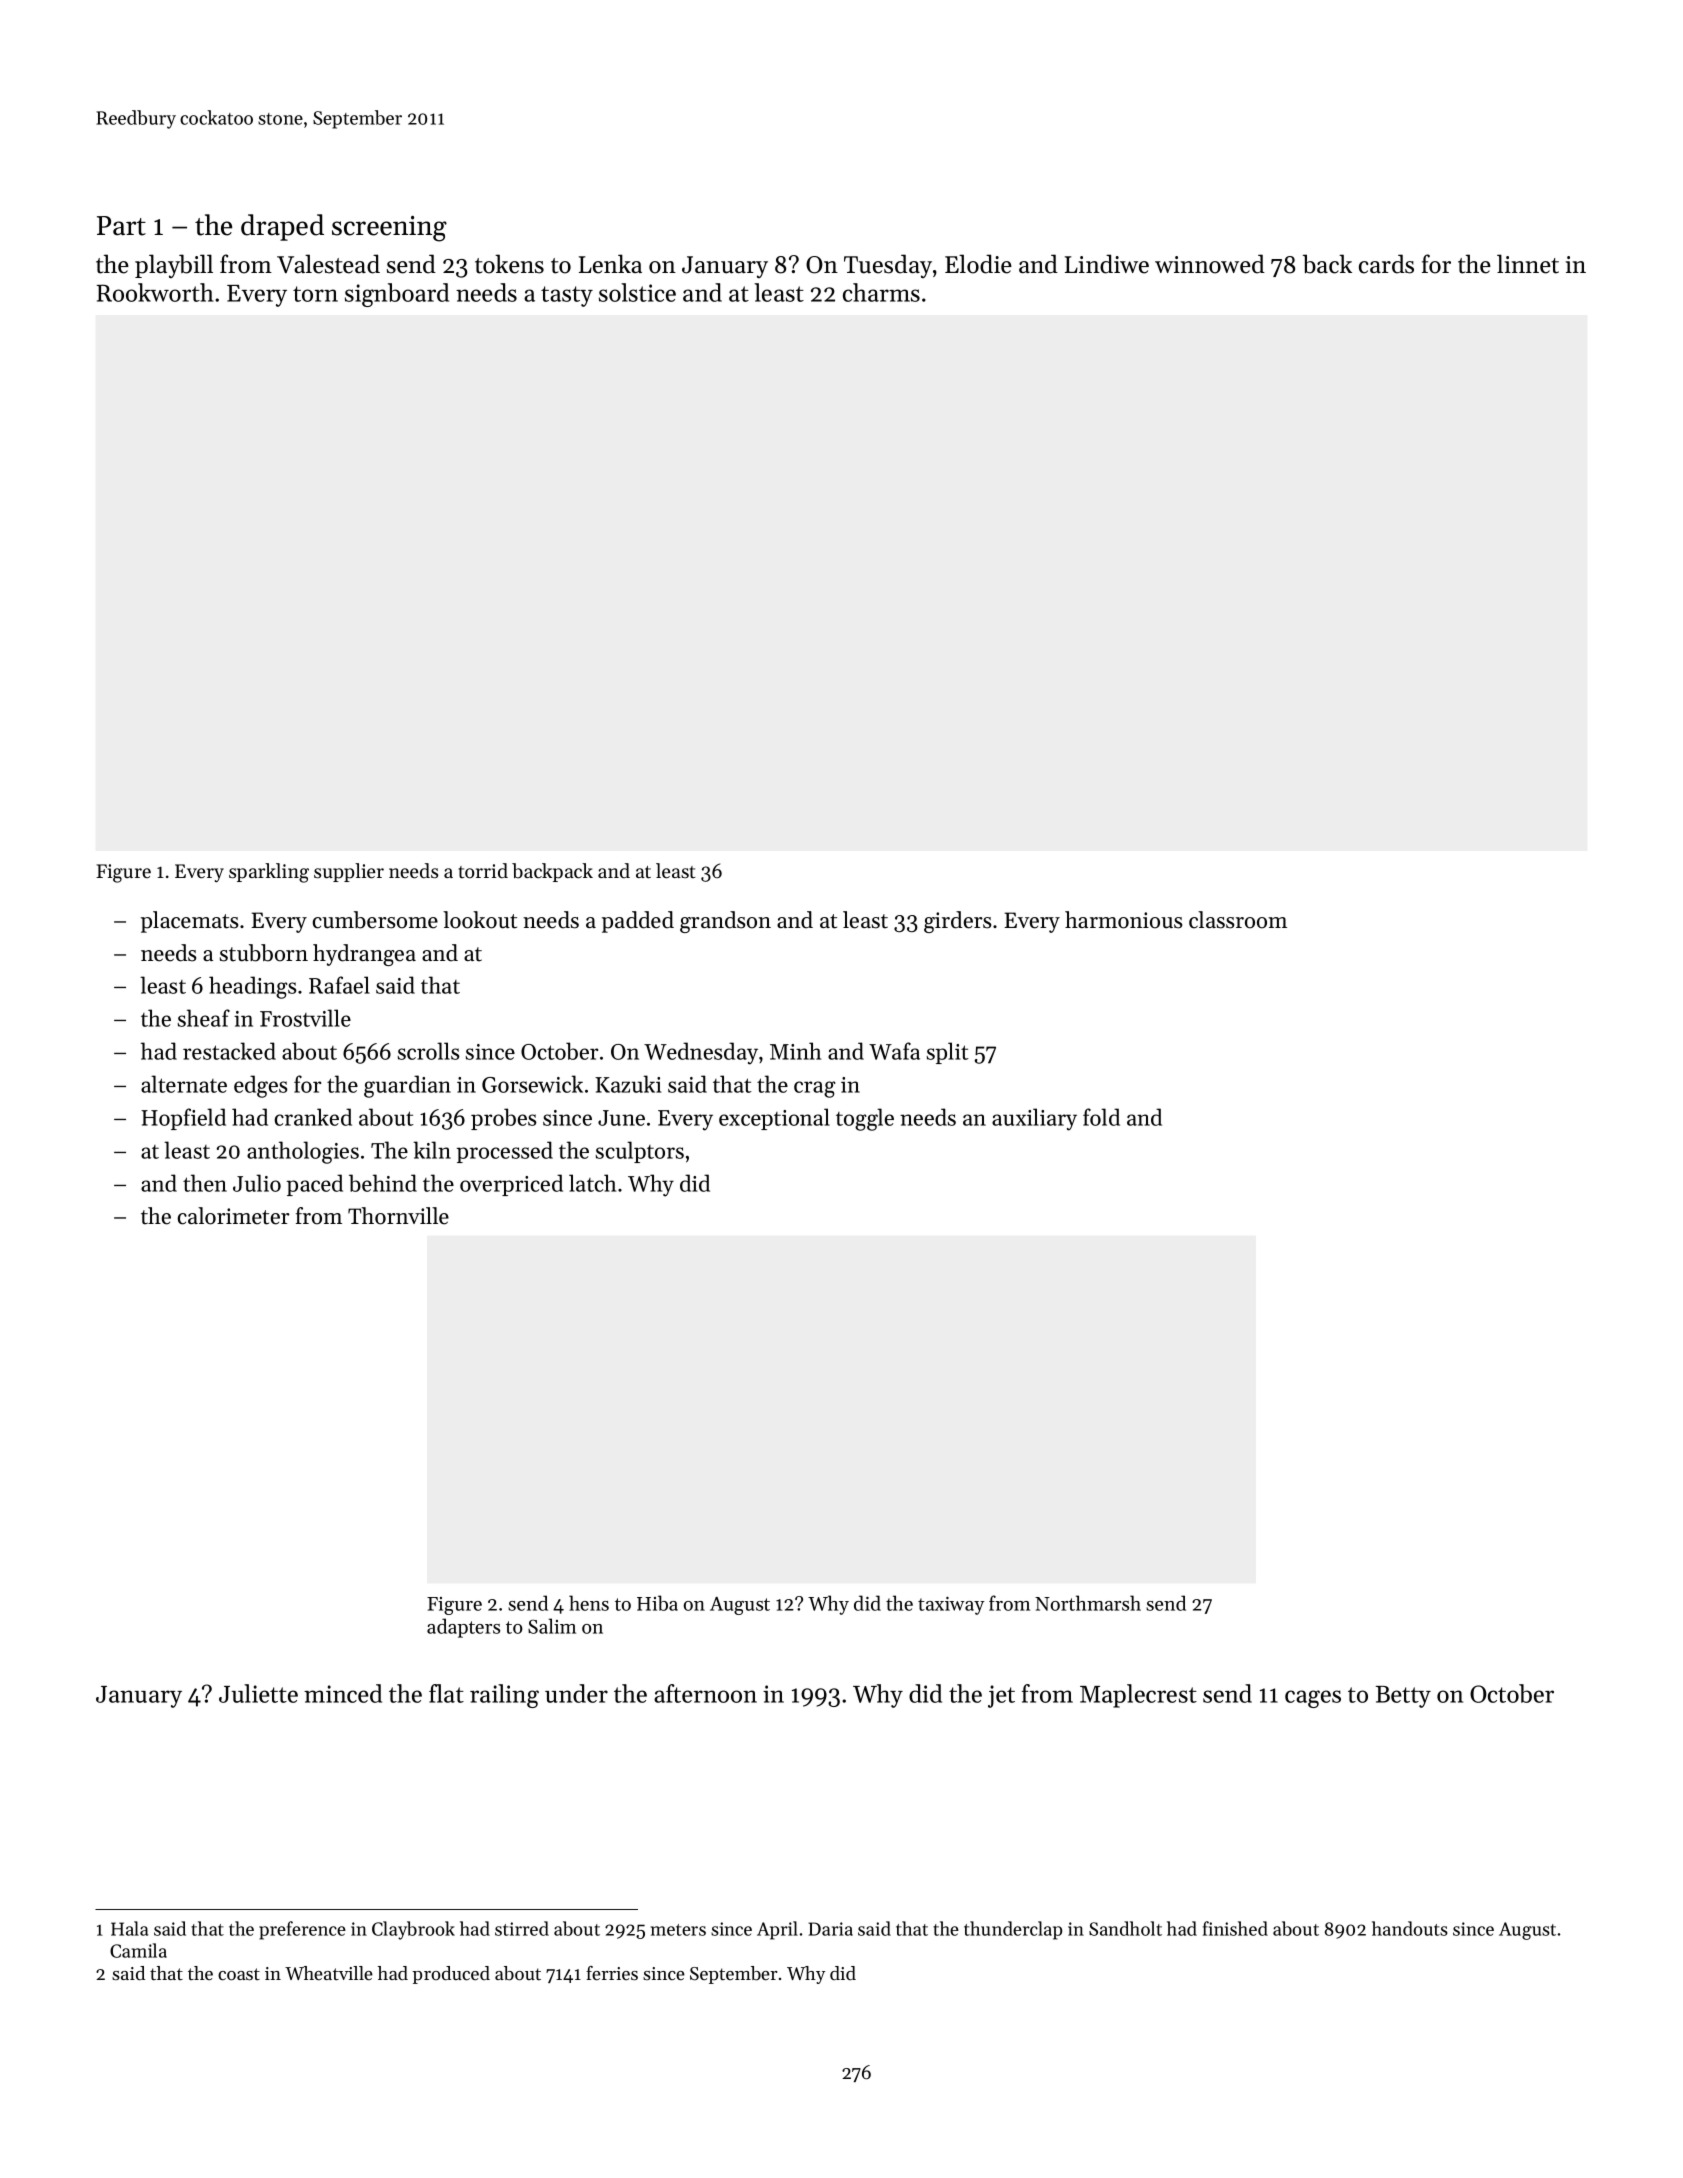  Describe the element at coordinates (951, 1605) in the page. I see `taxiway` at that location.
